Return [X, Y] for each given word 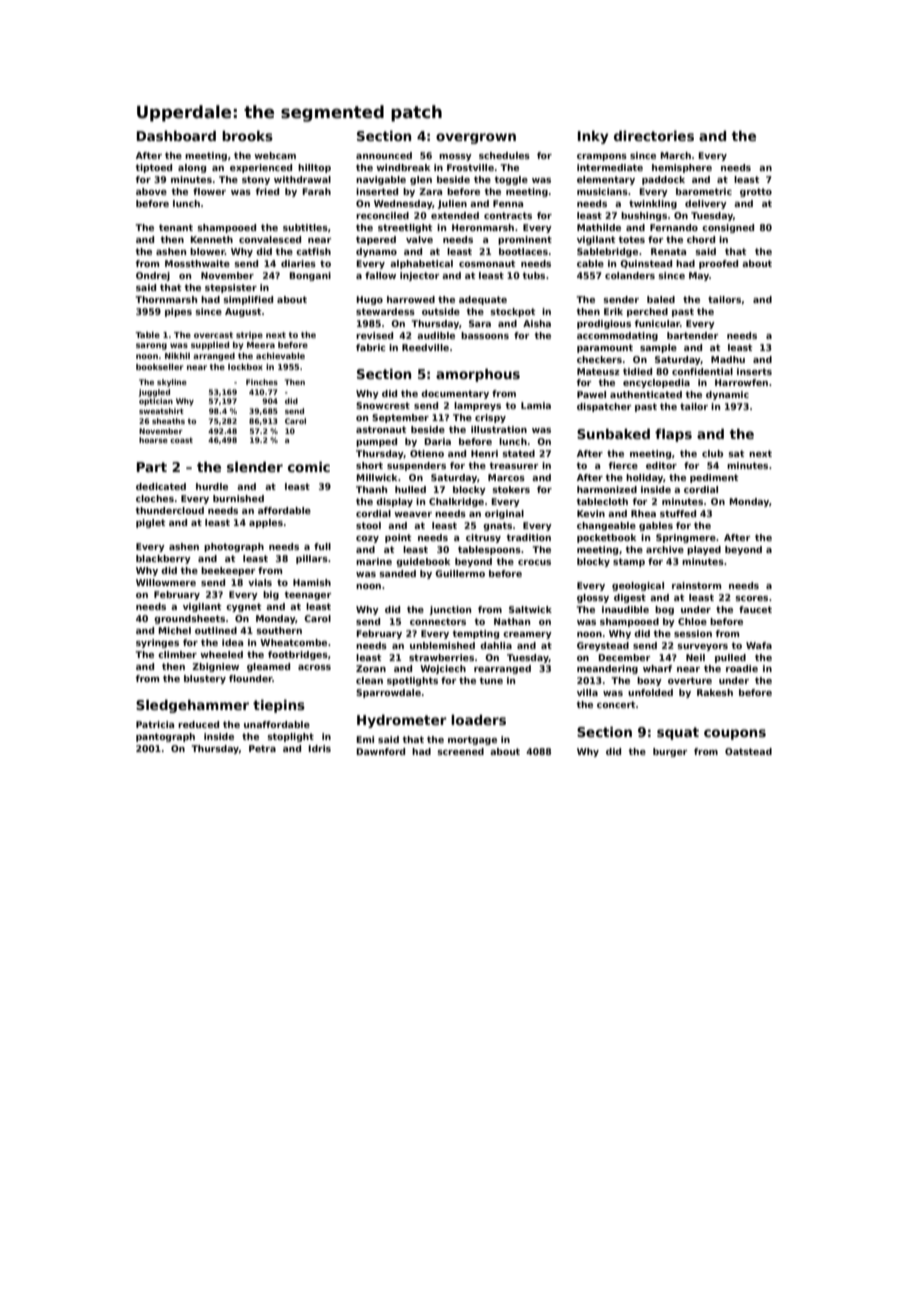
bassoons [485, 335]
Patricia [155, 724]
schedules [504, 155]
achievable [280, 356]
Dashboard [176, 136]
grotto [756, 192]
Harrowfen [741, 382]
